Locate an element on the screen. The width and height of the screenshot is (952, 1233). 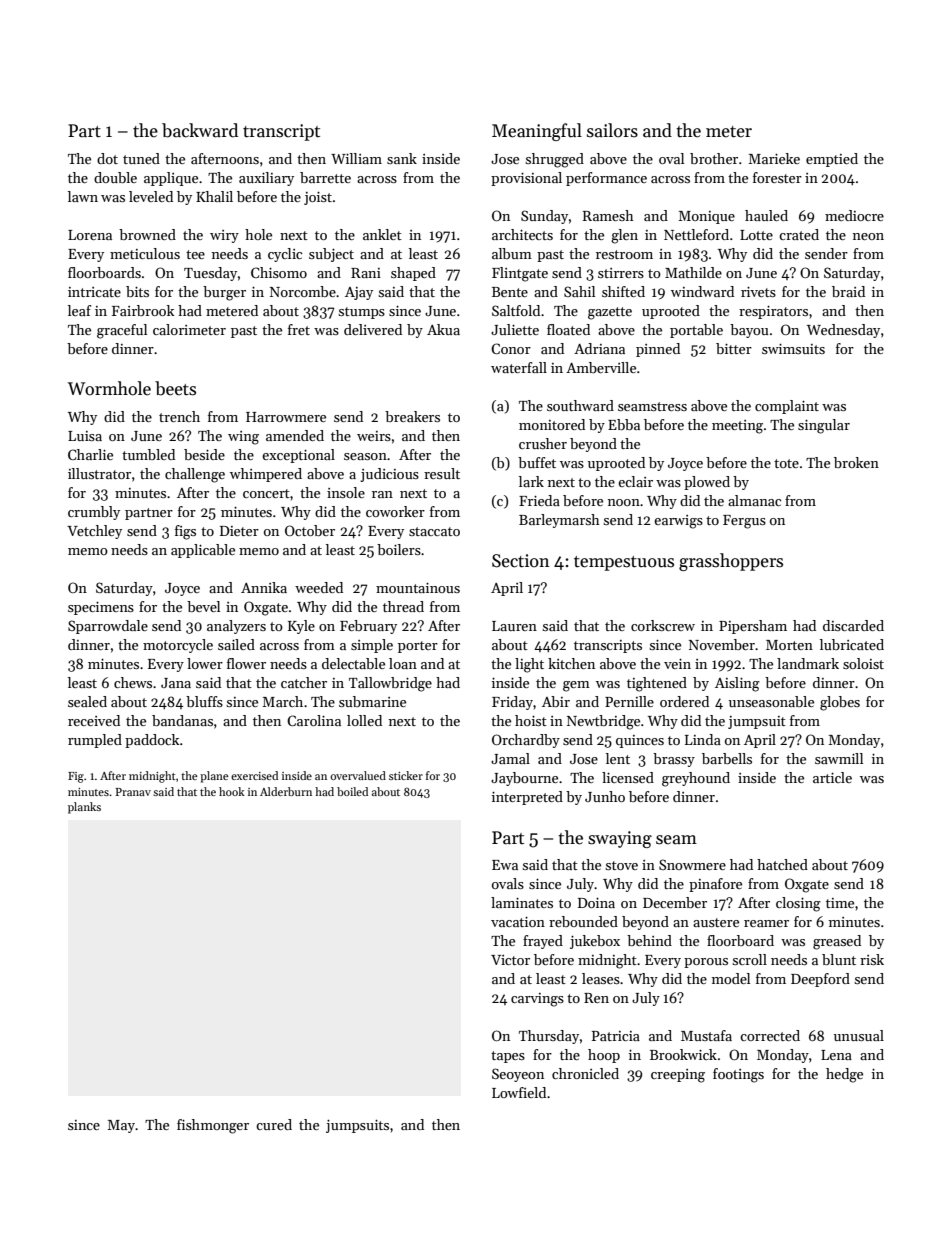
William is located at coordinates (356, 158).
